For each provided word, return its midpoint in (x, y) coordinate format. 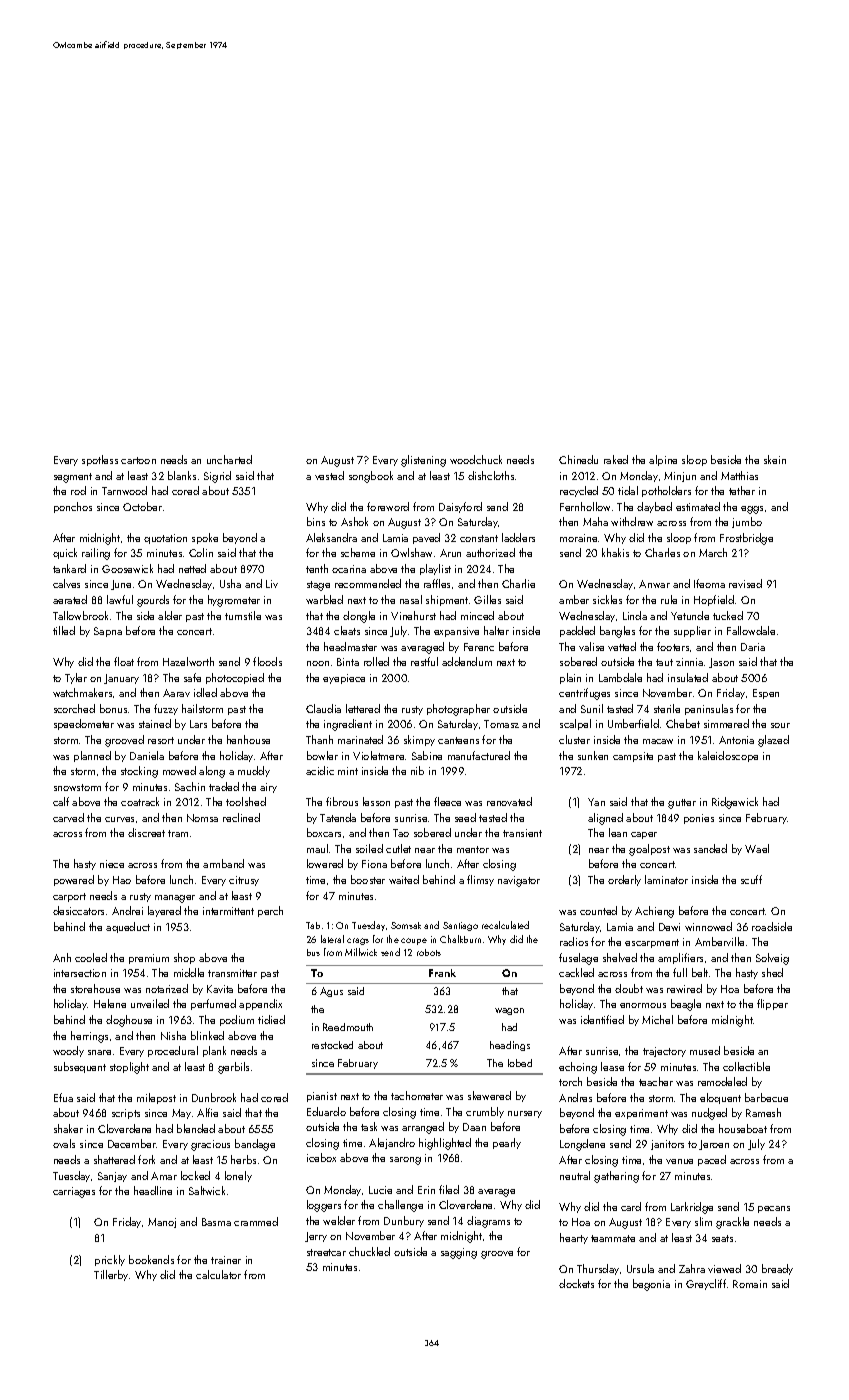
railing (96, 554)
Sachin (190, 786)
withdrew (632, 521)
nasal (411, 599)
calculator (218, 1274)
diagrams (488, 1222)
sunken (593, 755)
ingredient (348, 725)
